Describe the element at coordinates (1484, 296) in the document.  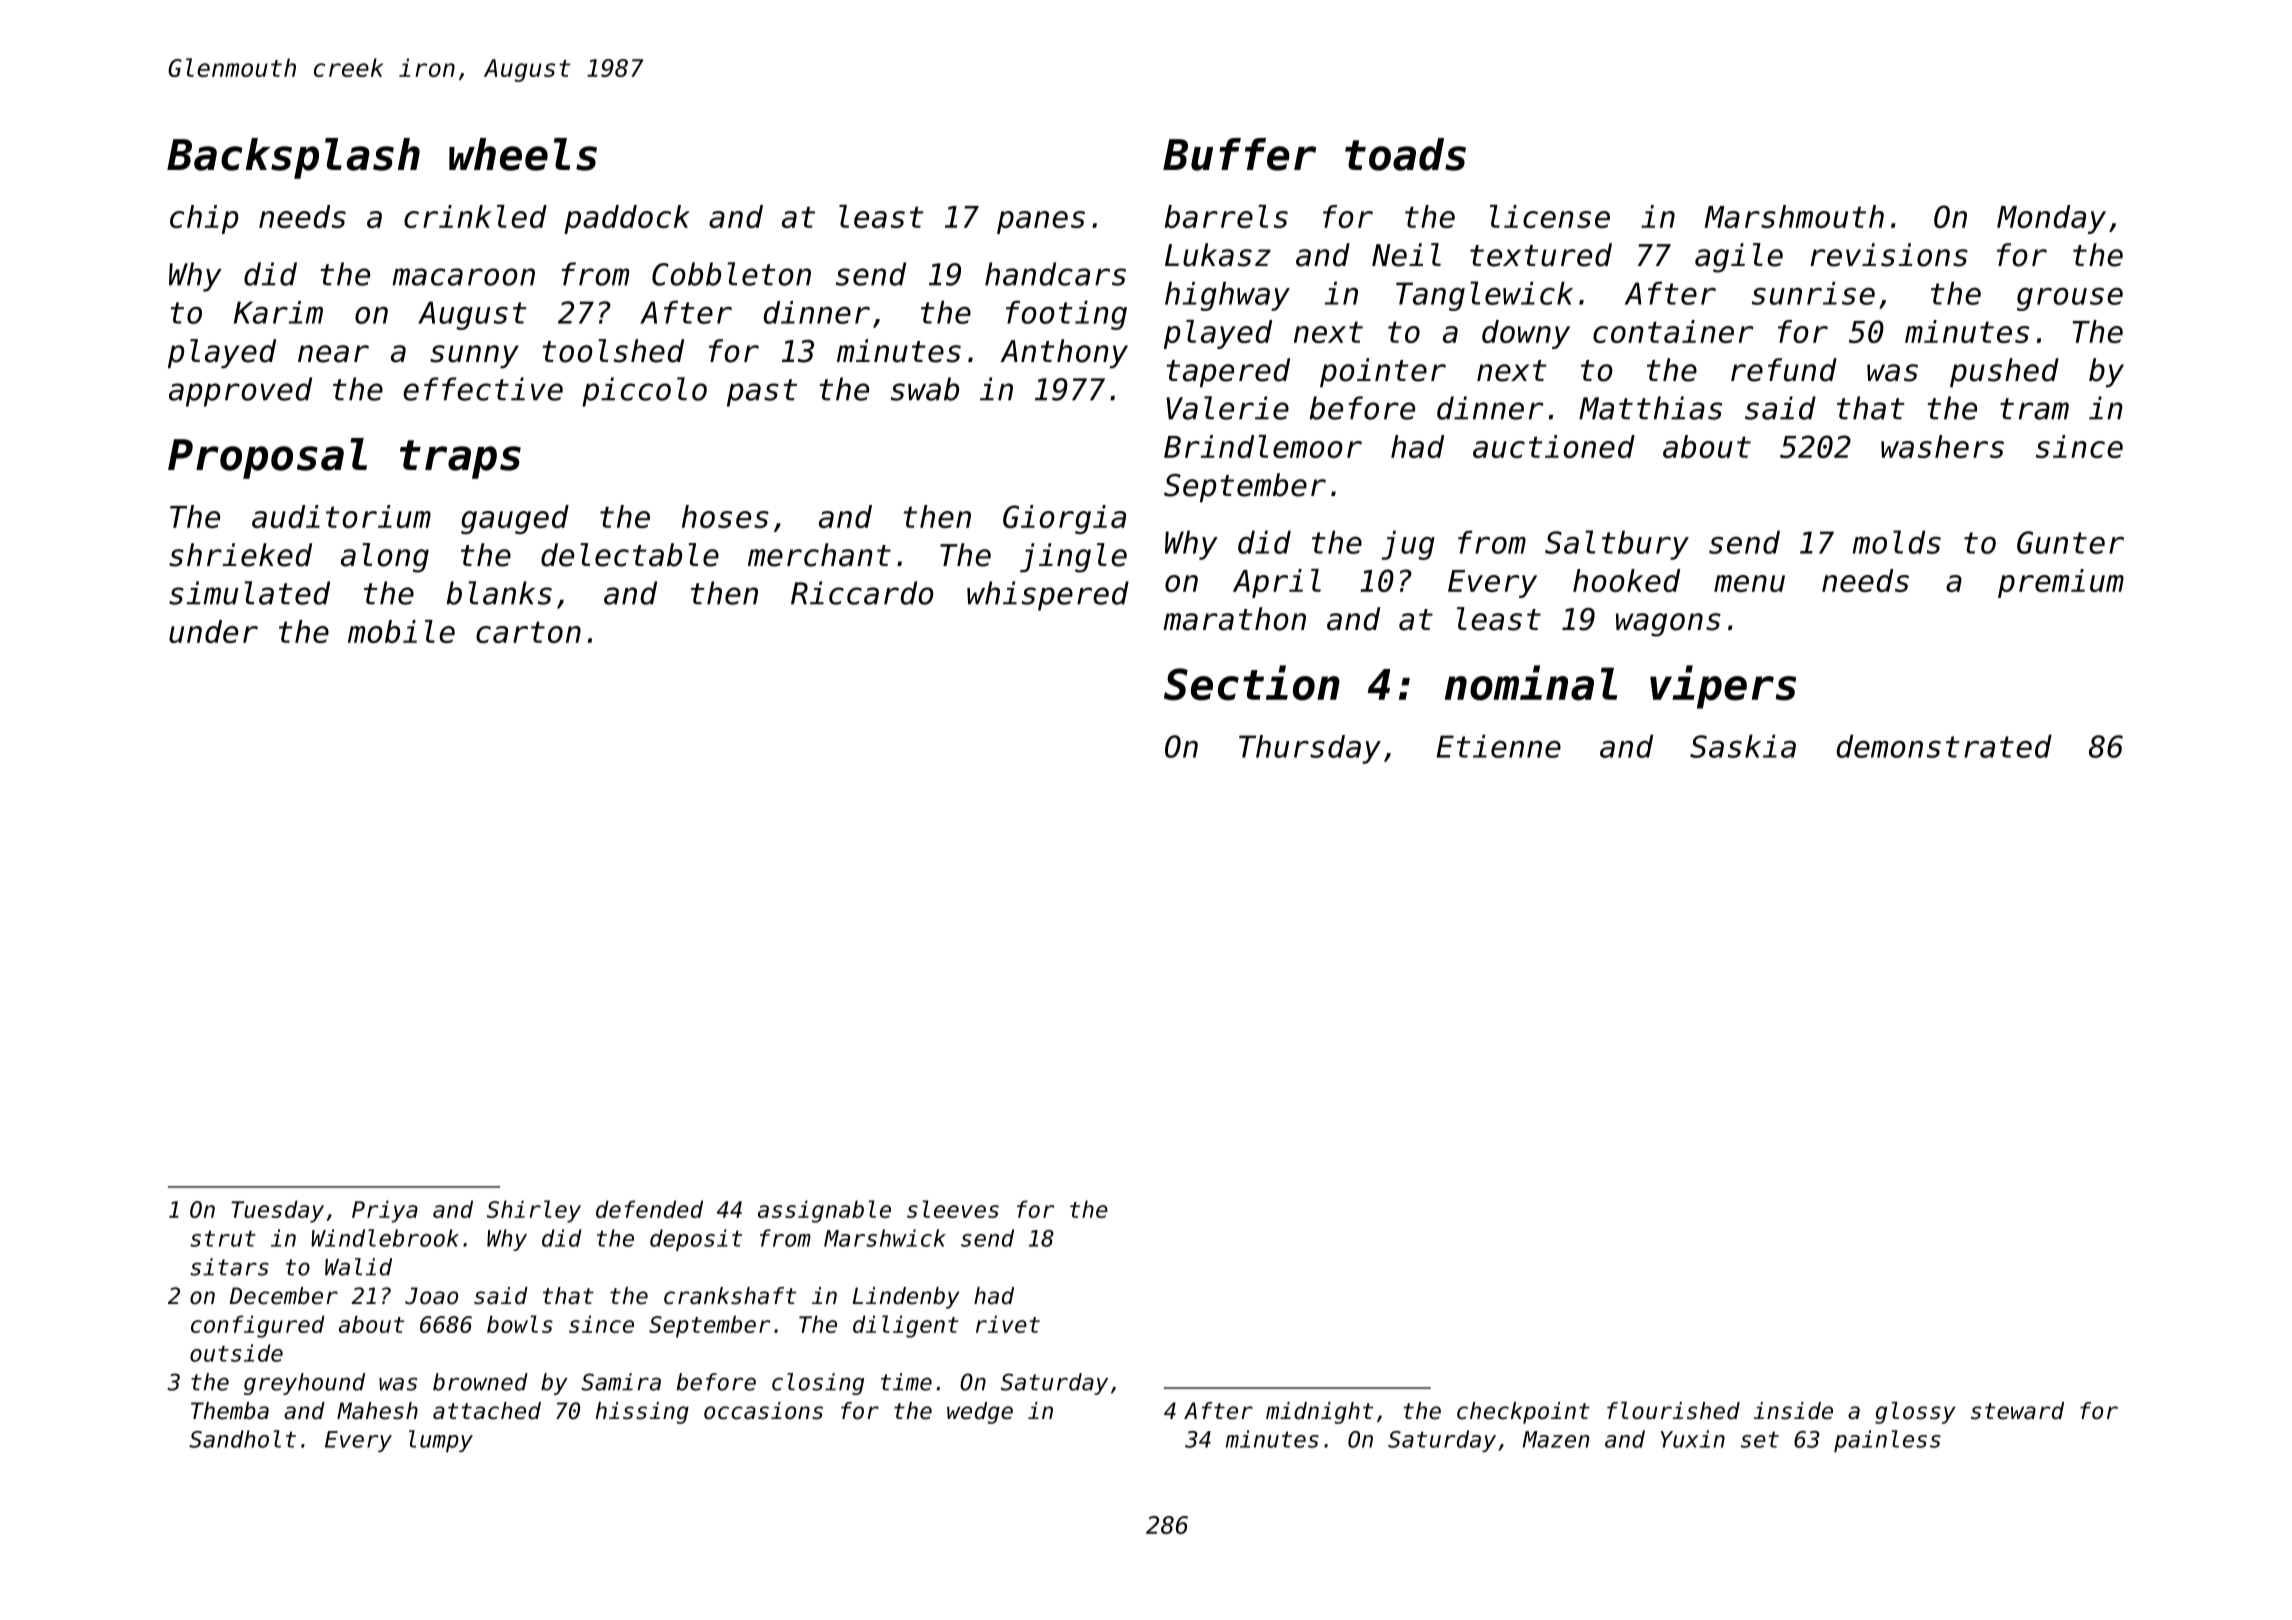
I see `Tanglewick` at that location.
